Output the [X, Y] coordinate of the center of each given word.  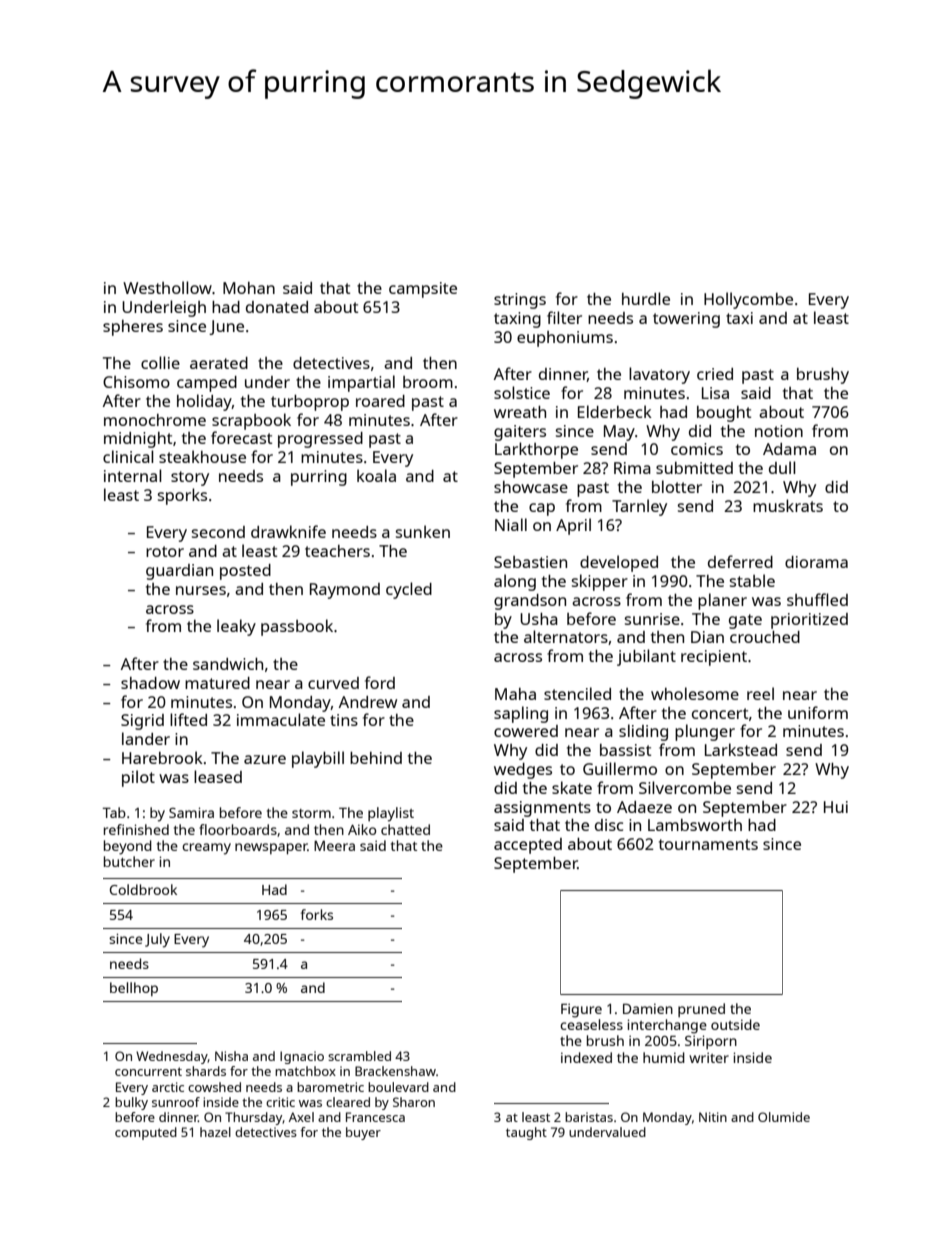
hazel [215, 1132]
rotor [165, 551]
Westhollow [167, 287]
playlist [391, 814]
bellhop [134, 989]
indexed [586, 1057]
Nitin [713, 1117]
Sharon [414, 1102]
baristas [589, 1117]
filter [564, 317]
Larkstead [741, 749]
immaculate [281, 719]
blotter [677, 486]
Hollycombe [748, 300]
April [573, 526]
